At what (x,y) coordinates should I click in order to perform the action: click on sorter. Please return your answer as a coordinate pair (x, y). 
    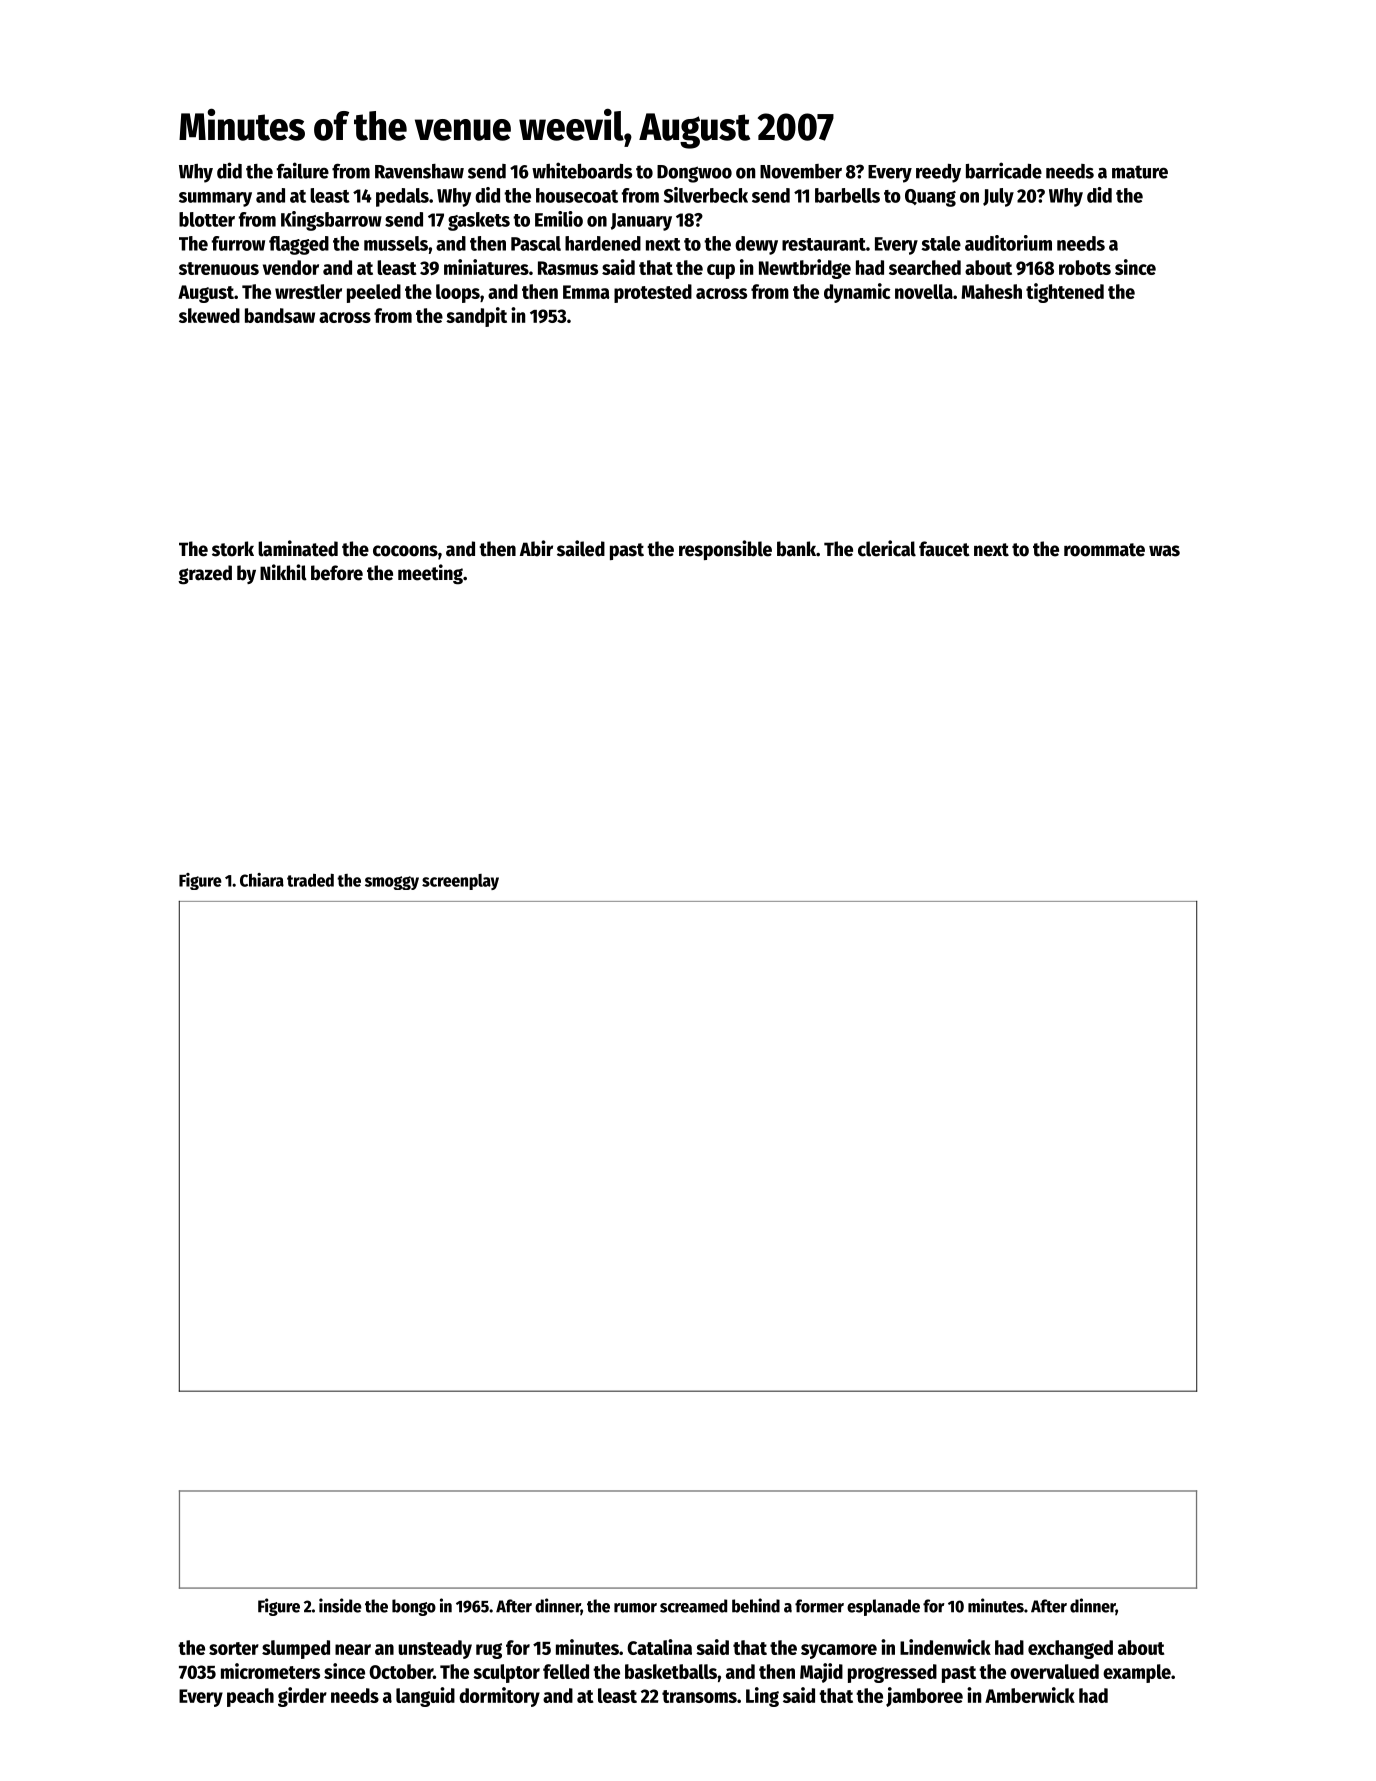
    Looking at the image, I should click on (234, 1648).
